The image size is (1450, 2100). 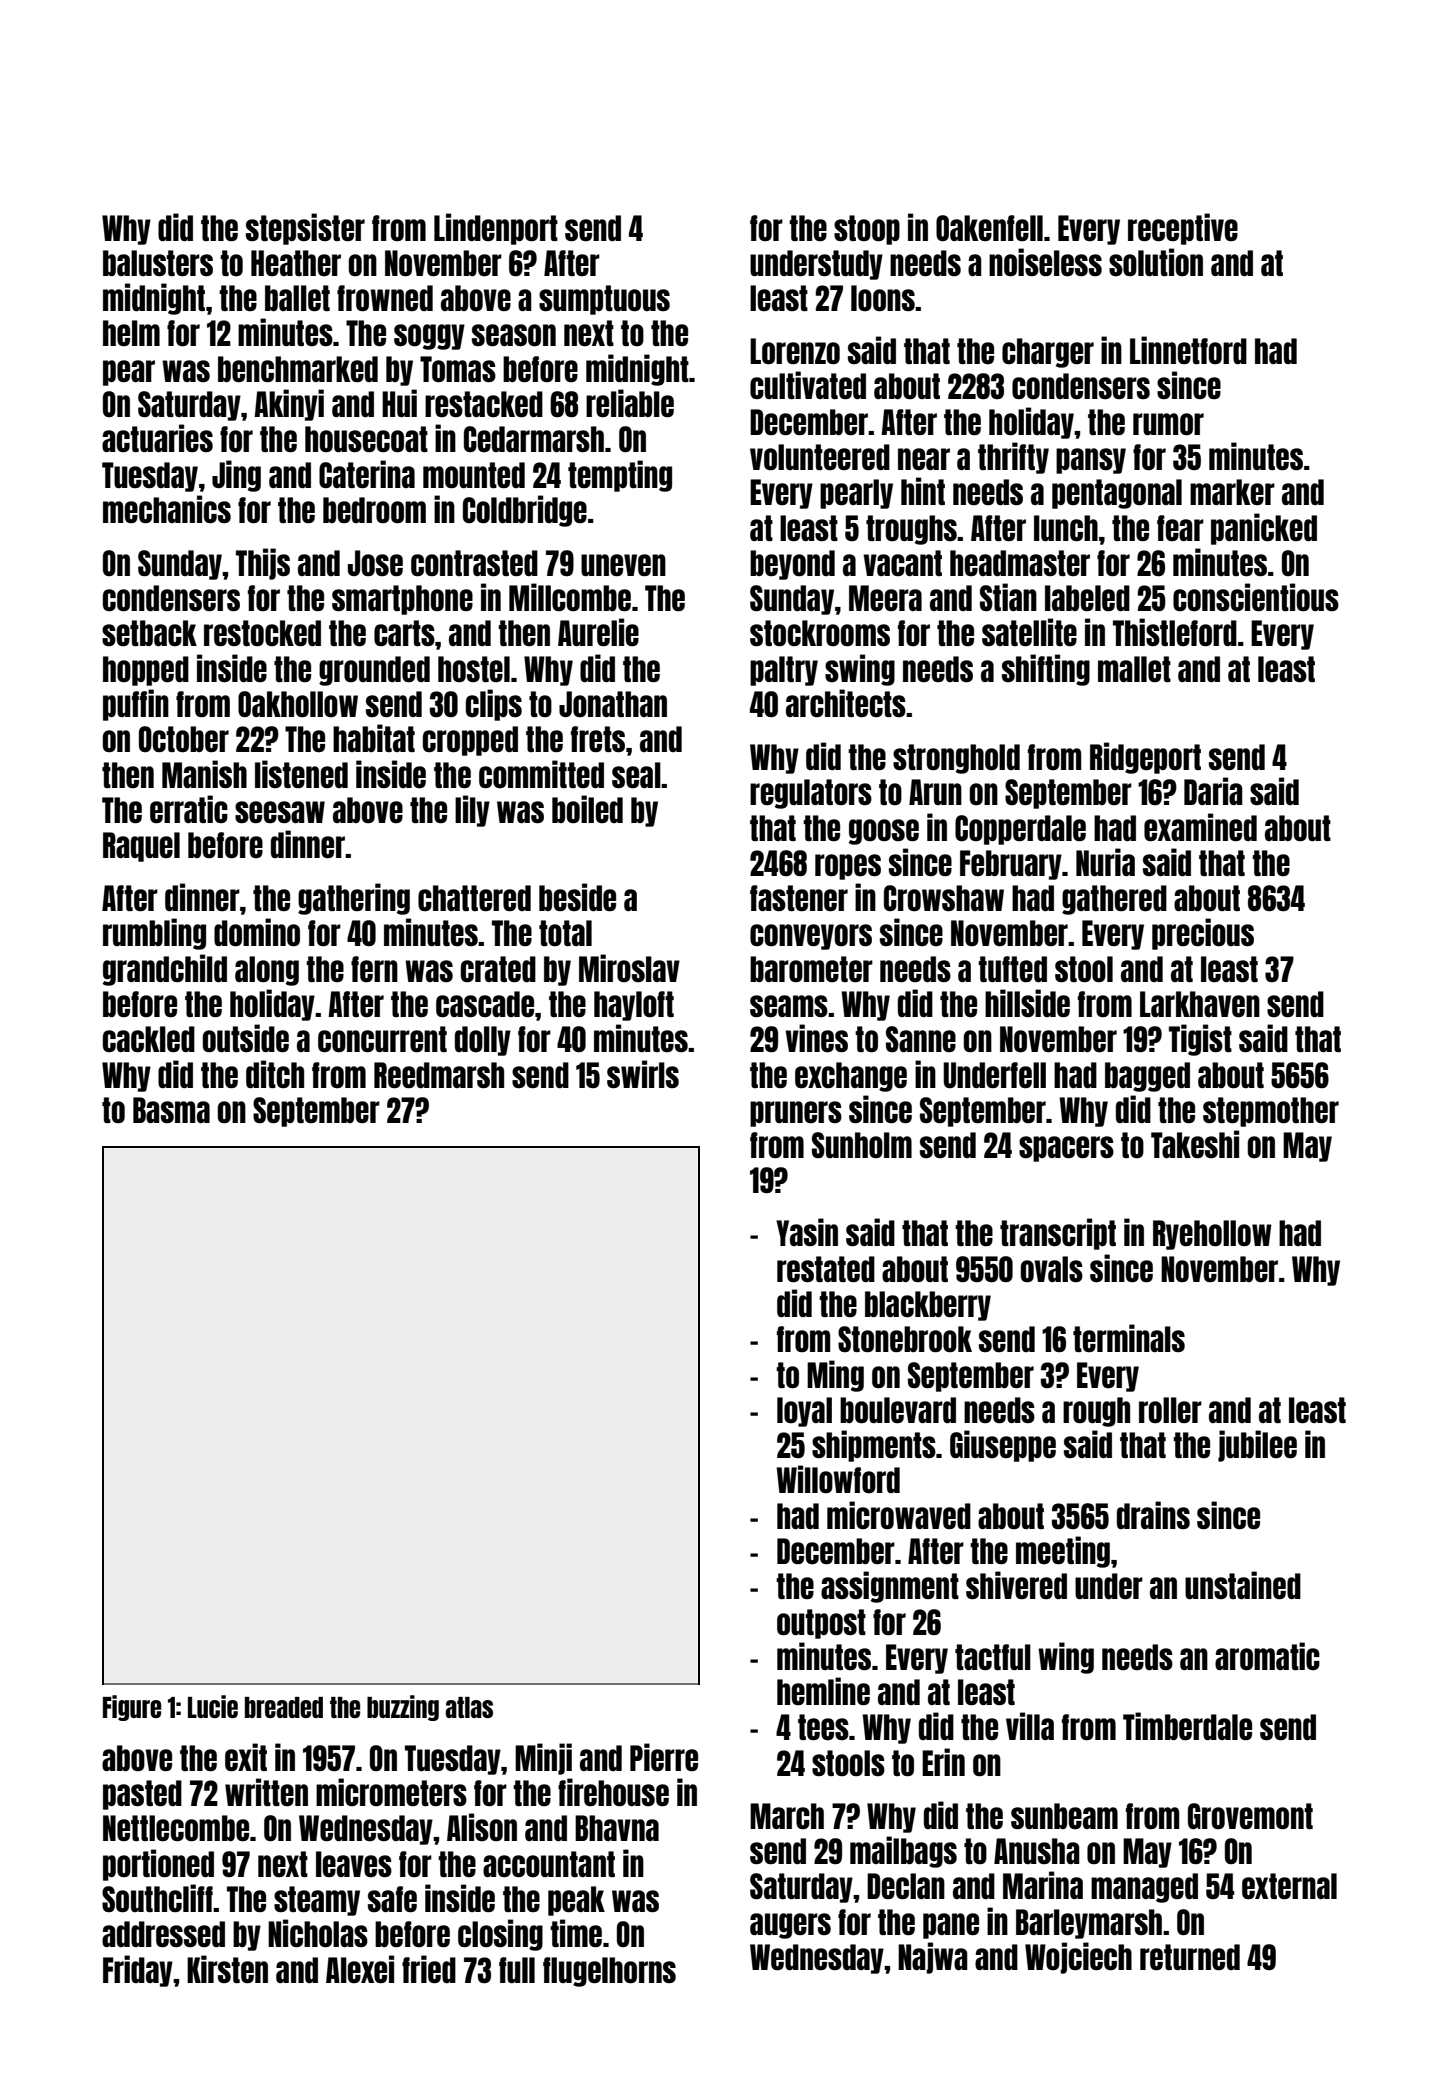 What do you see at coordinates (1129, 1338) in the screenshot?
I see `terminals` at bounding box center [1129, 1338].
